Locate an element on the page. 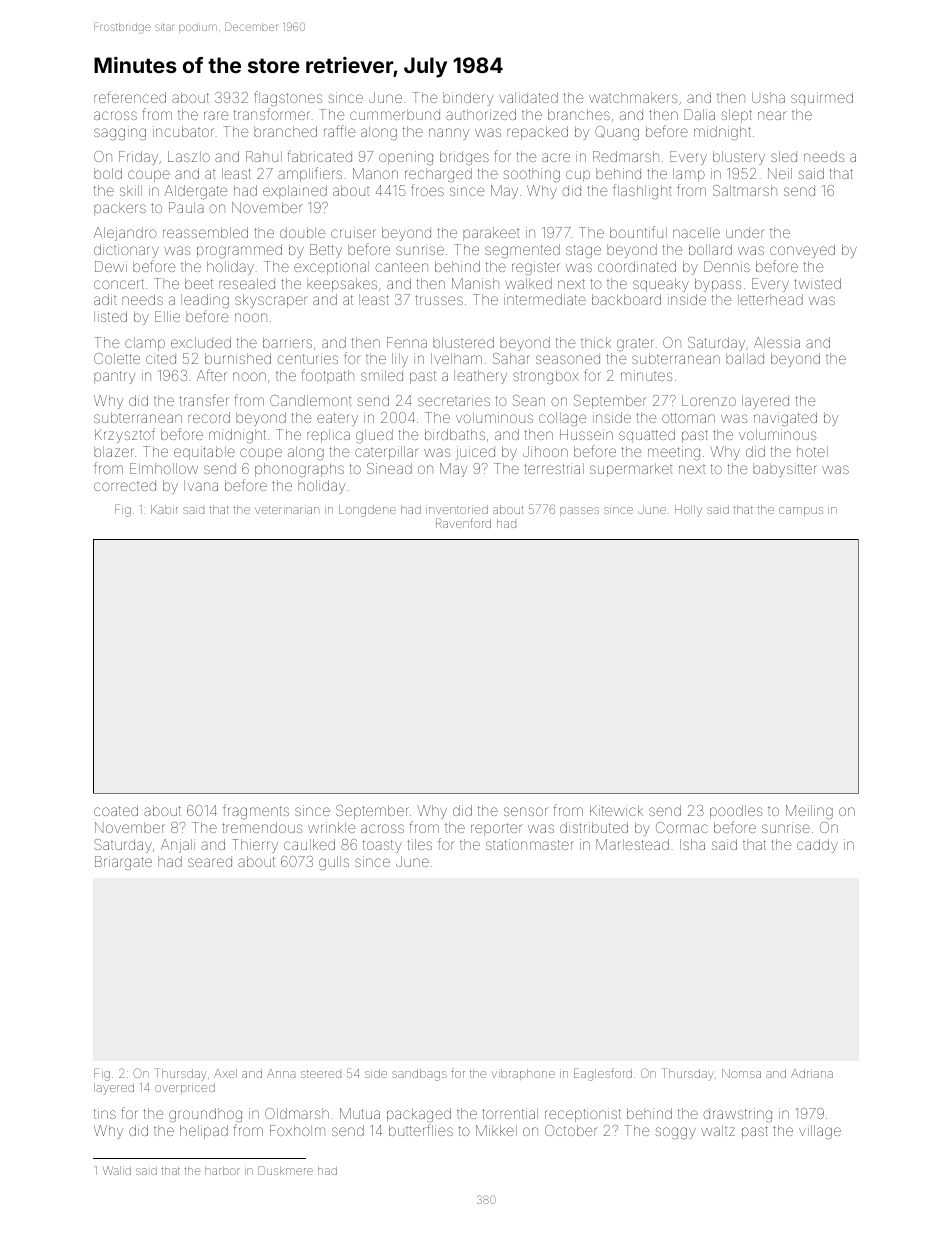 This page has width=952, height=1233. referenced is located at coordinates (130, 97).
